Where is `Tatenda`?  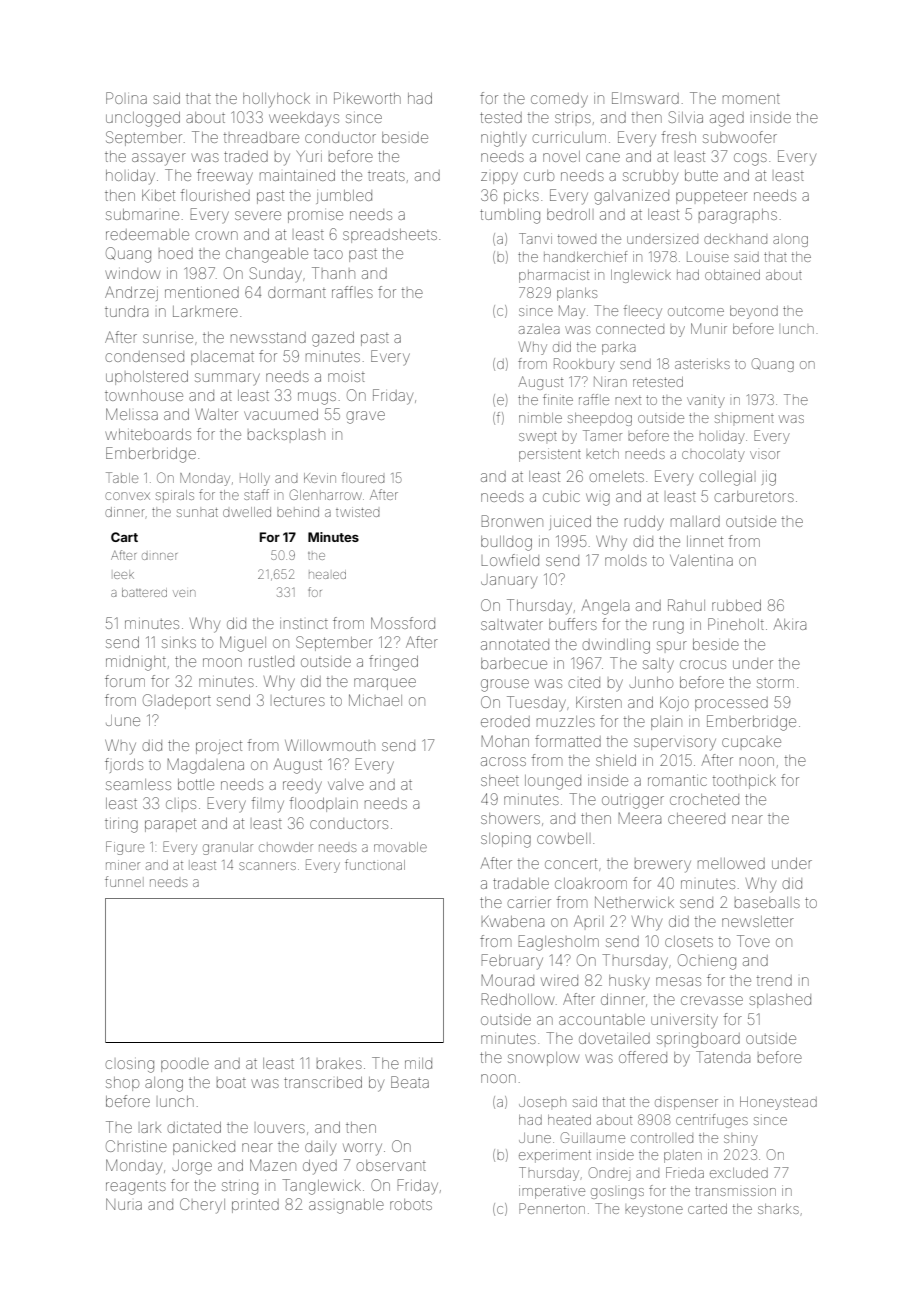 Tatenda is located at coordinates (723, 1057).
